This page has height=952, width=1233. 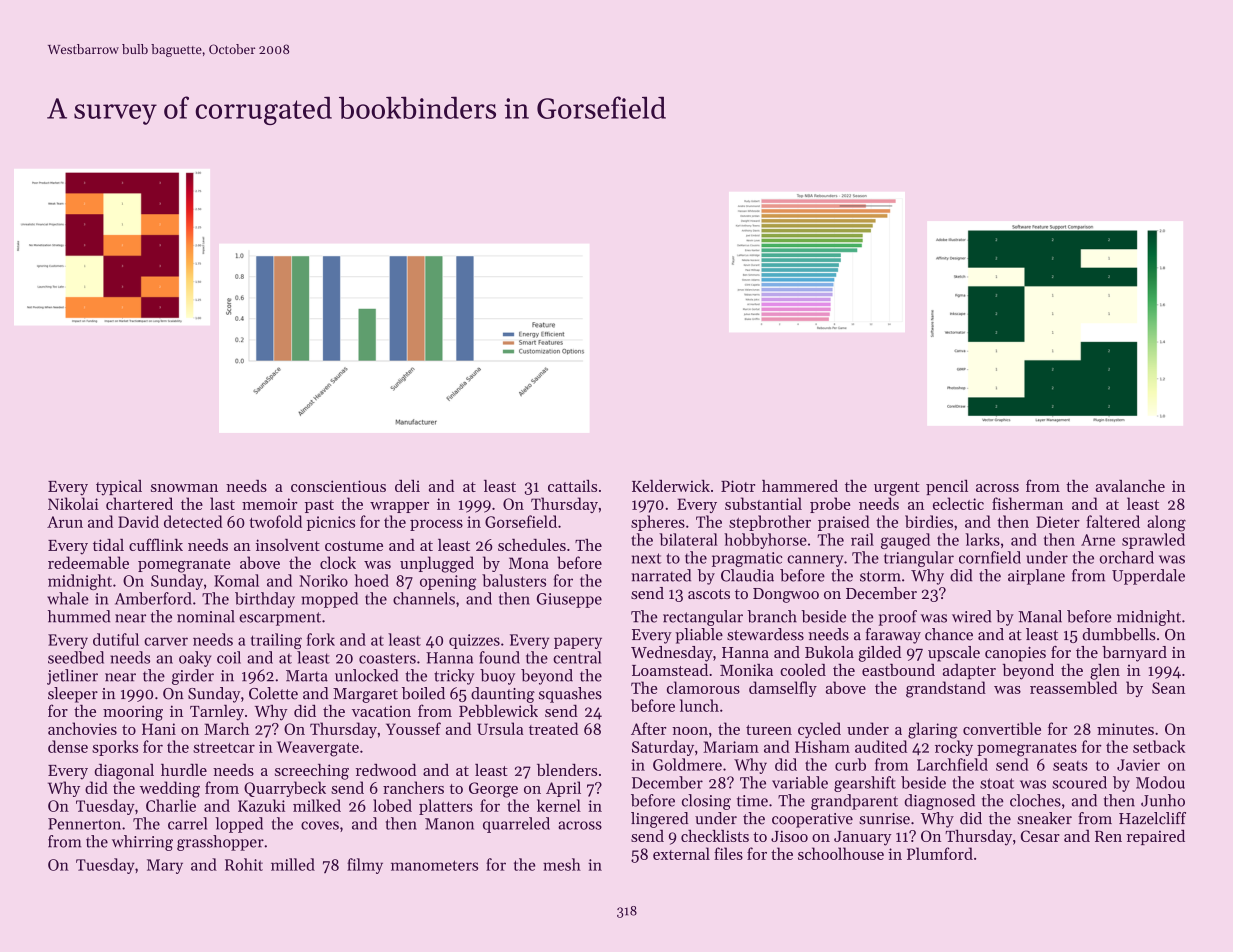 What do you see at coordinates (386, 770) in the page?
I see `redwood` at bounding box center [386, 770].
